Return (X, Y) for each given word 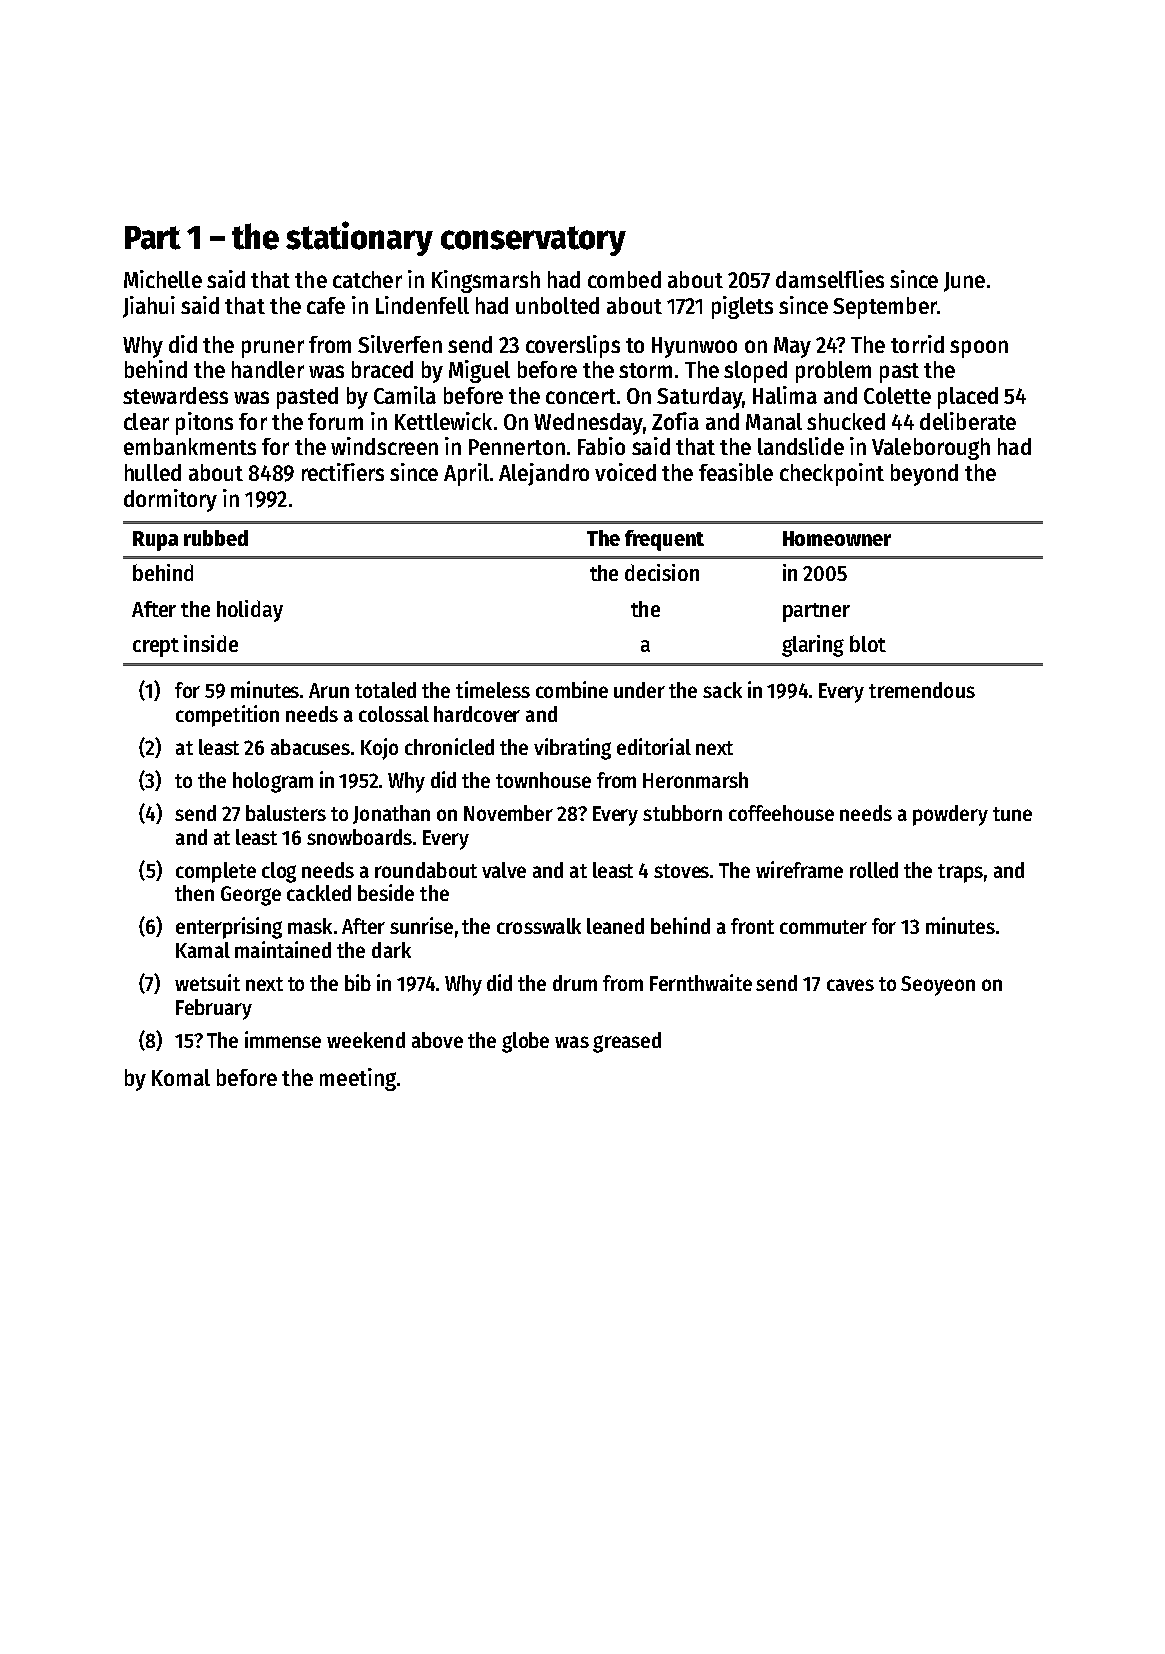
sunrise (421, 925)
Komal (181, 1077)
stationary (359, 238)
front (752, 926)
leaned (615, 926)
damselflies (830, 279)
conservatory (533, 241)
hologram (273, 782)
